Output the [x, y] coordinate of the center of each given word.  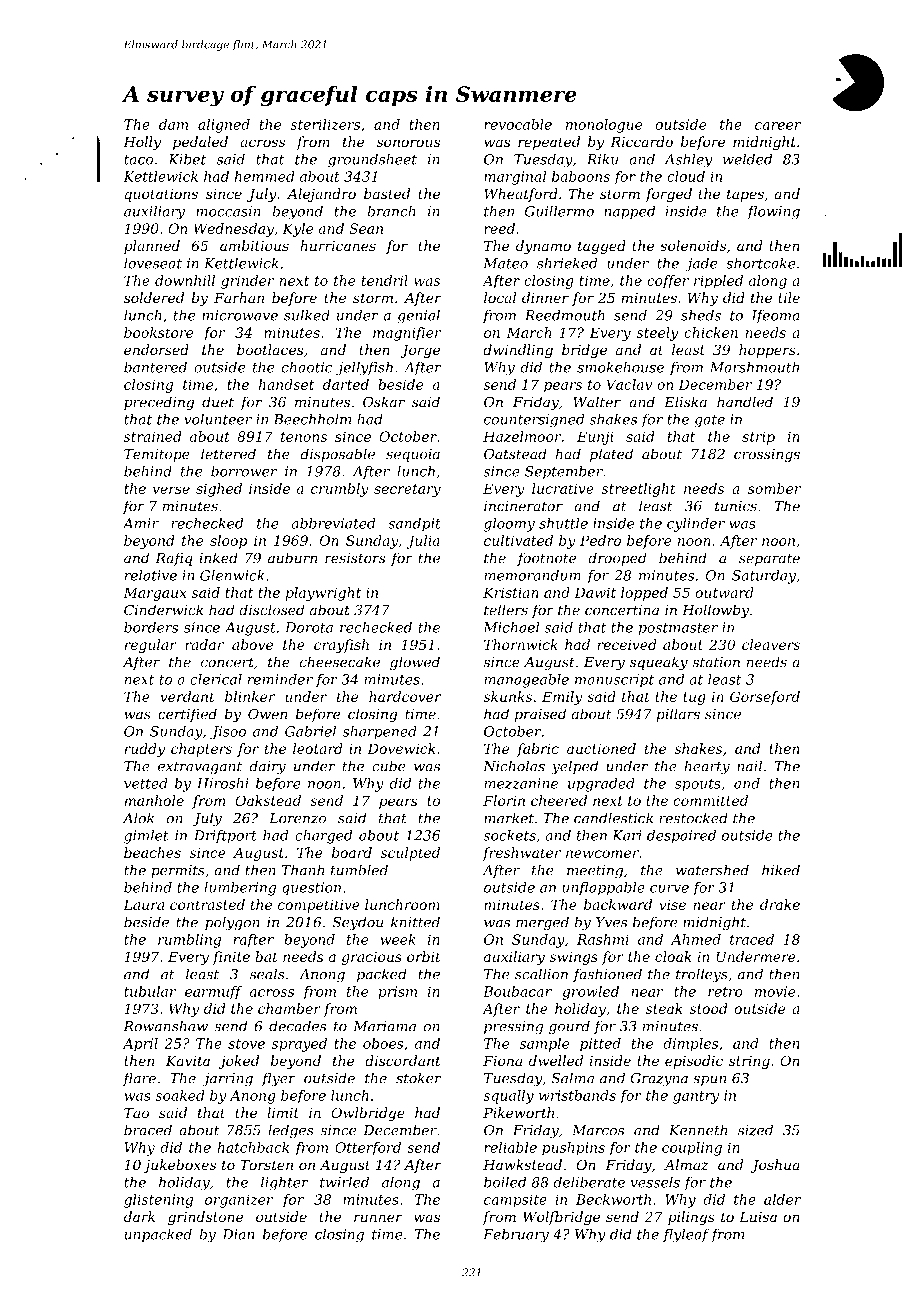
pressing [513, 1028]
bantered [155, 367]
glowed [415, 663]
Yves [611, 922]
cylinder [696, 525]
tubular [150, 991]
